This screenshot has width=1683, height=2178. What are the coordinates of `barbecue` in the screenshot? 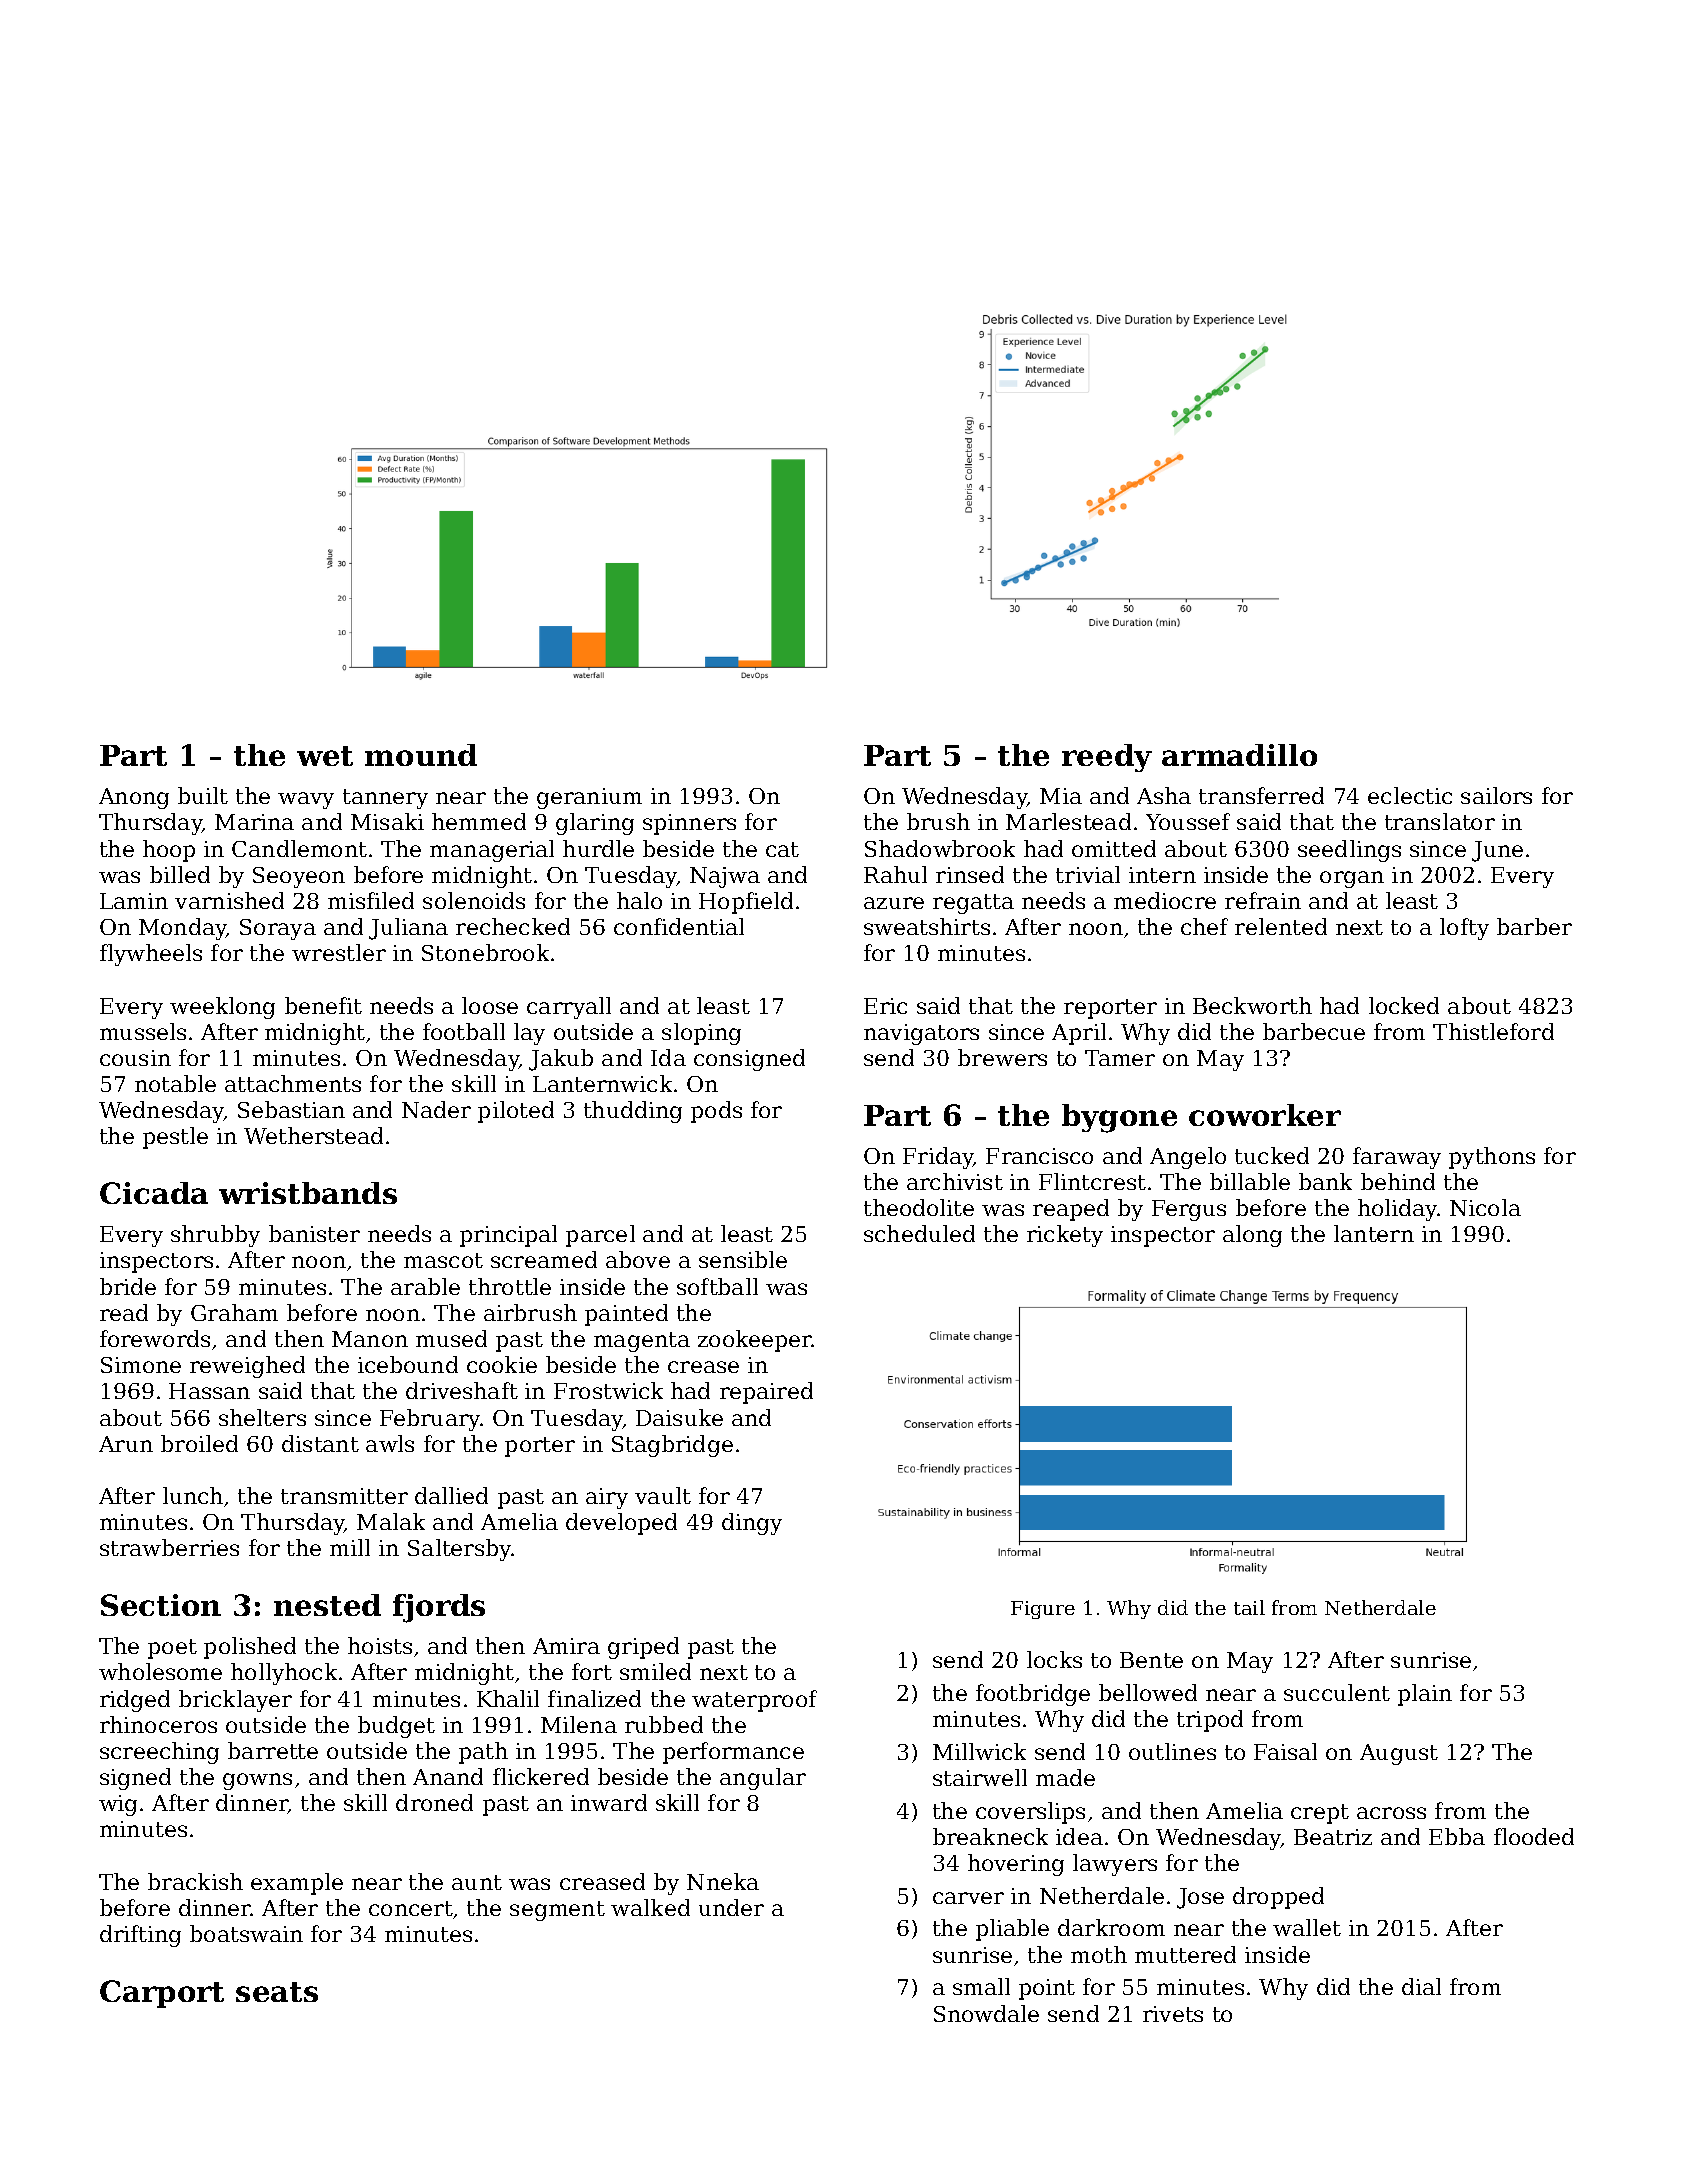 It's located at (1314, 1031).
